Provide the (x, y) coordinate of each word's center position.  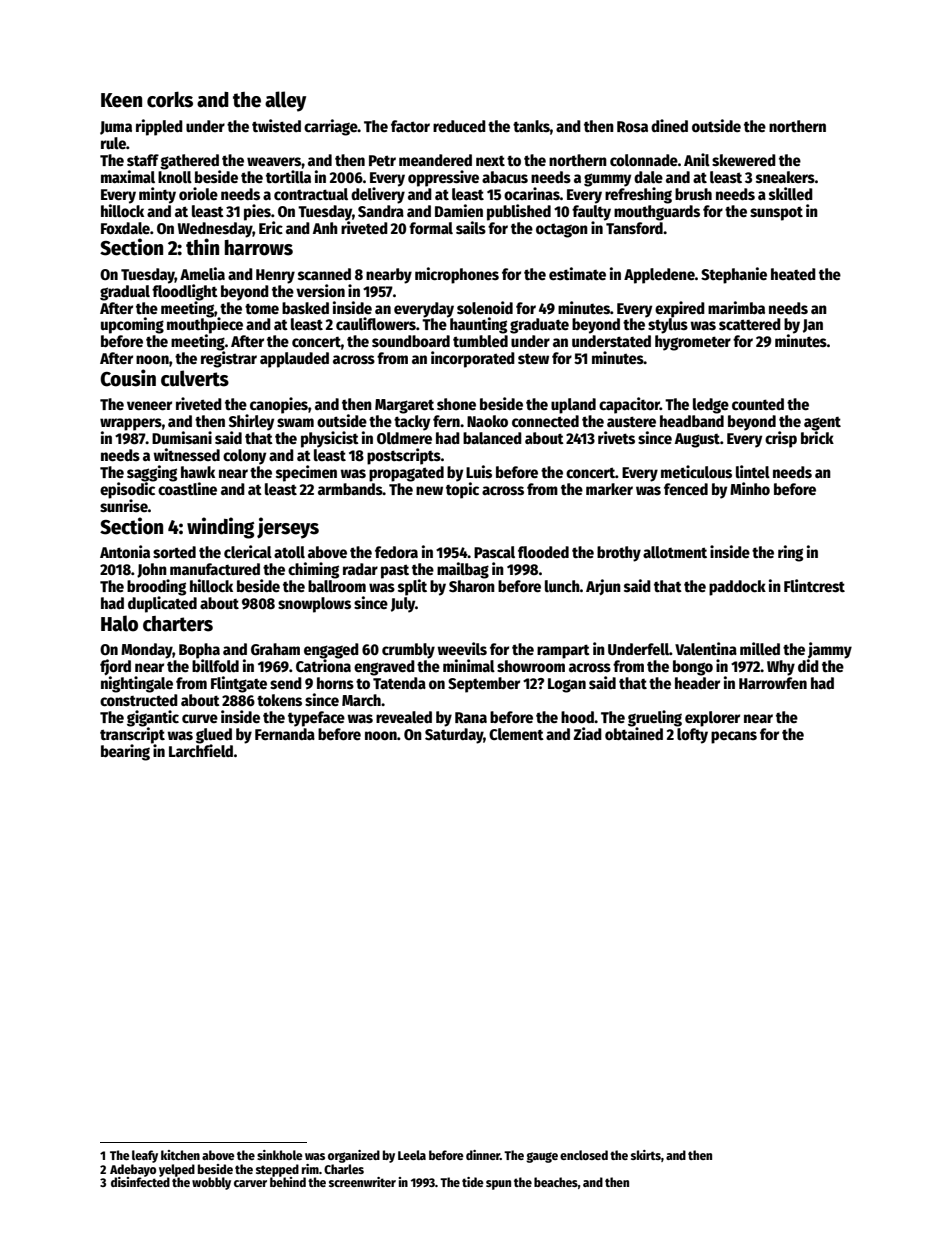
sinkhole (280, 1155)
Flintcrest (814, 586)
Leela (412, 1155)
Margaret (404, 406)
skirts (646, 1155)
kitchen (180, 1155)
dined (669, 125)
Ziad (587, 733)
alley (285, 101)
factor (410, 126)
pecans (734, 737)
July (403, 605)
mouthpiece (205, 325)
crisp (781, 439)
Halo (119, 623)
